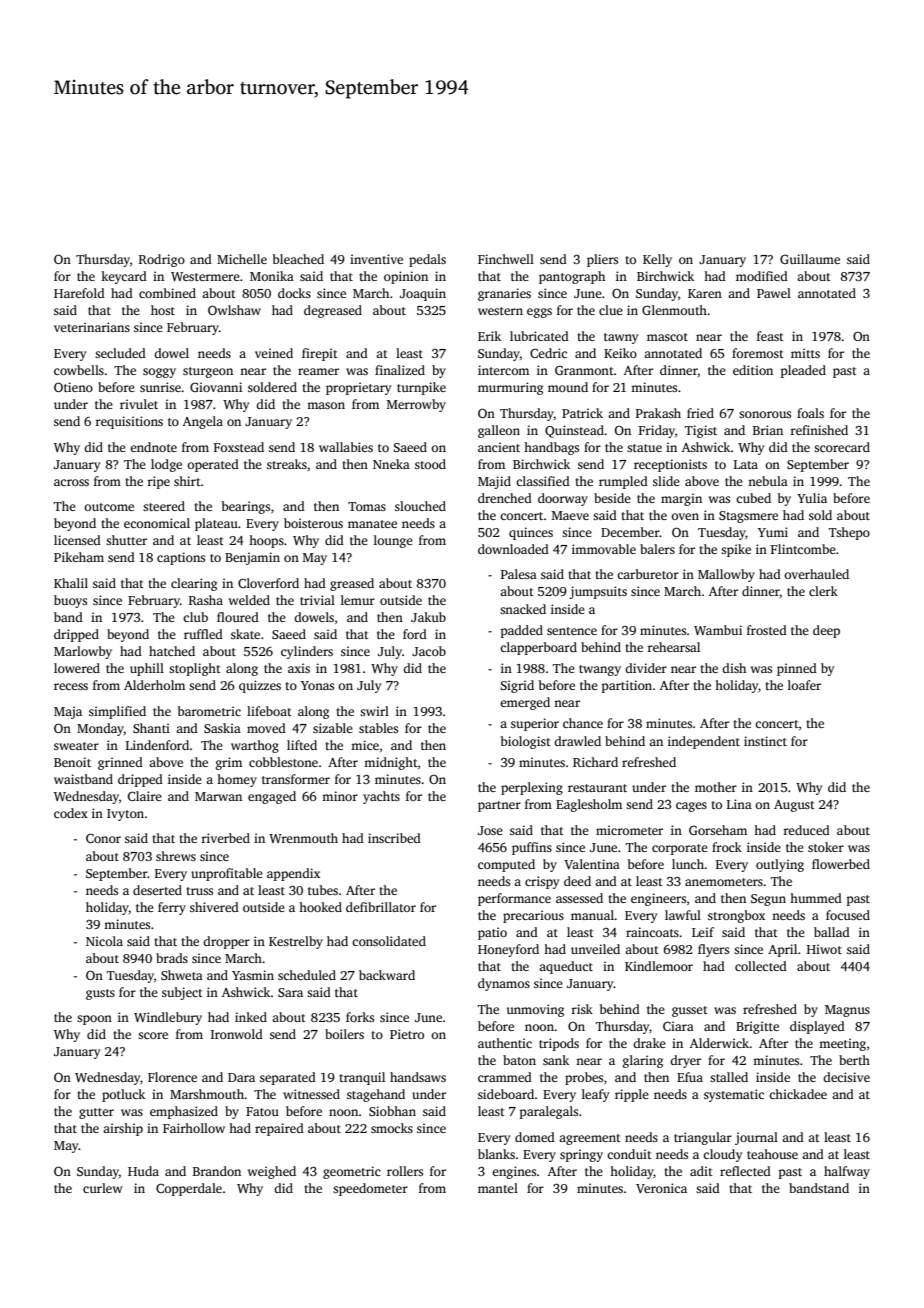  What do you see at coordinates (288, 1078) in the screenshot?
I see `separated` at bounding box center [288, 1078].
